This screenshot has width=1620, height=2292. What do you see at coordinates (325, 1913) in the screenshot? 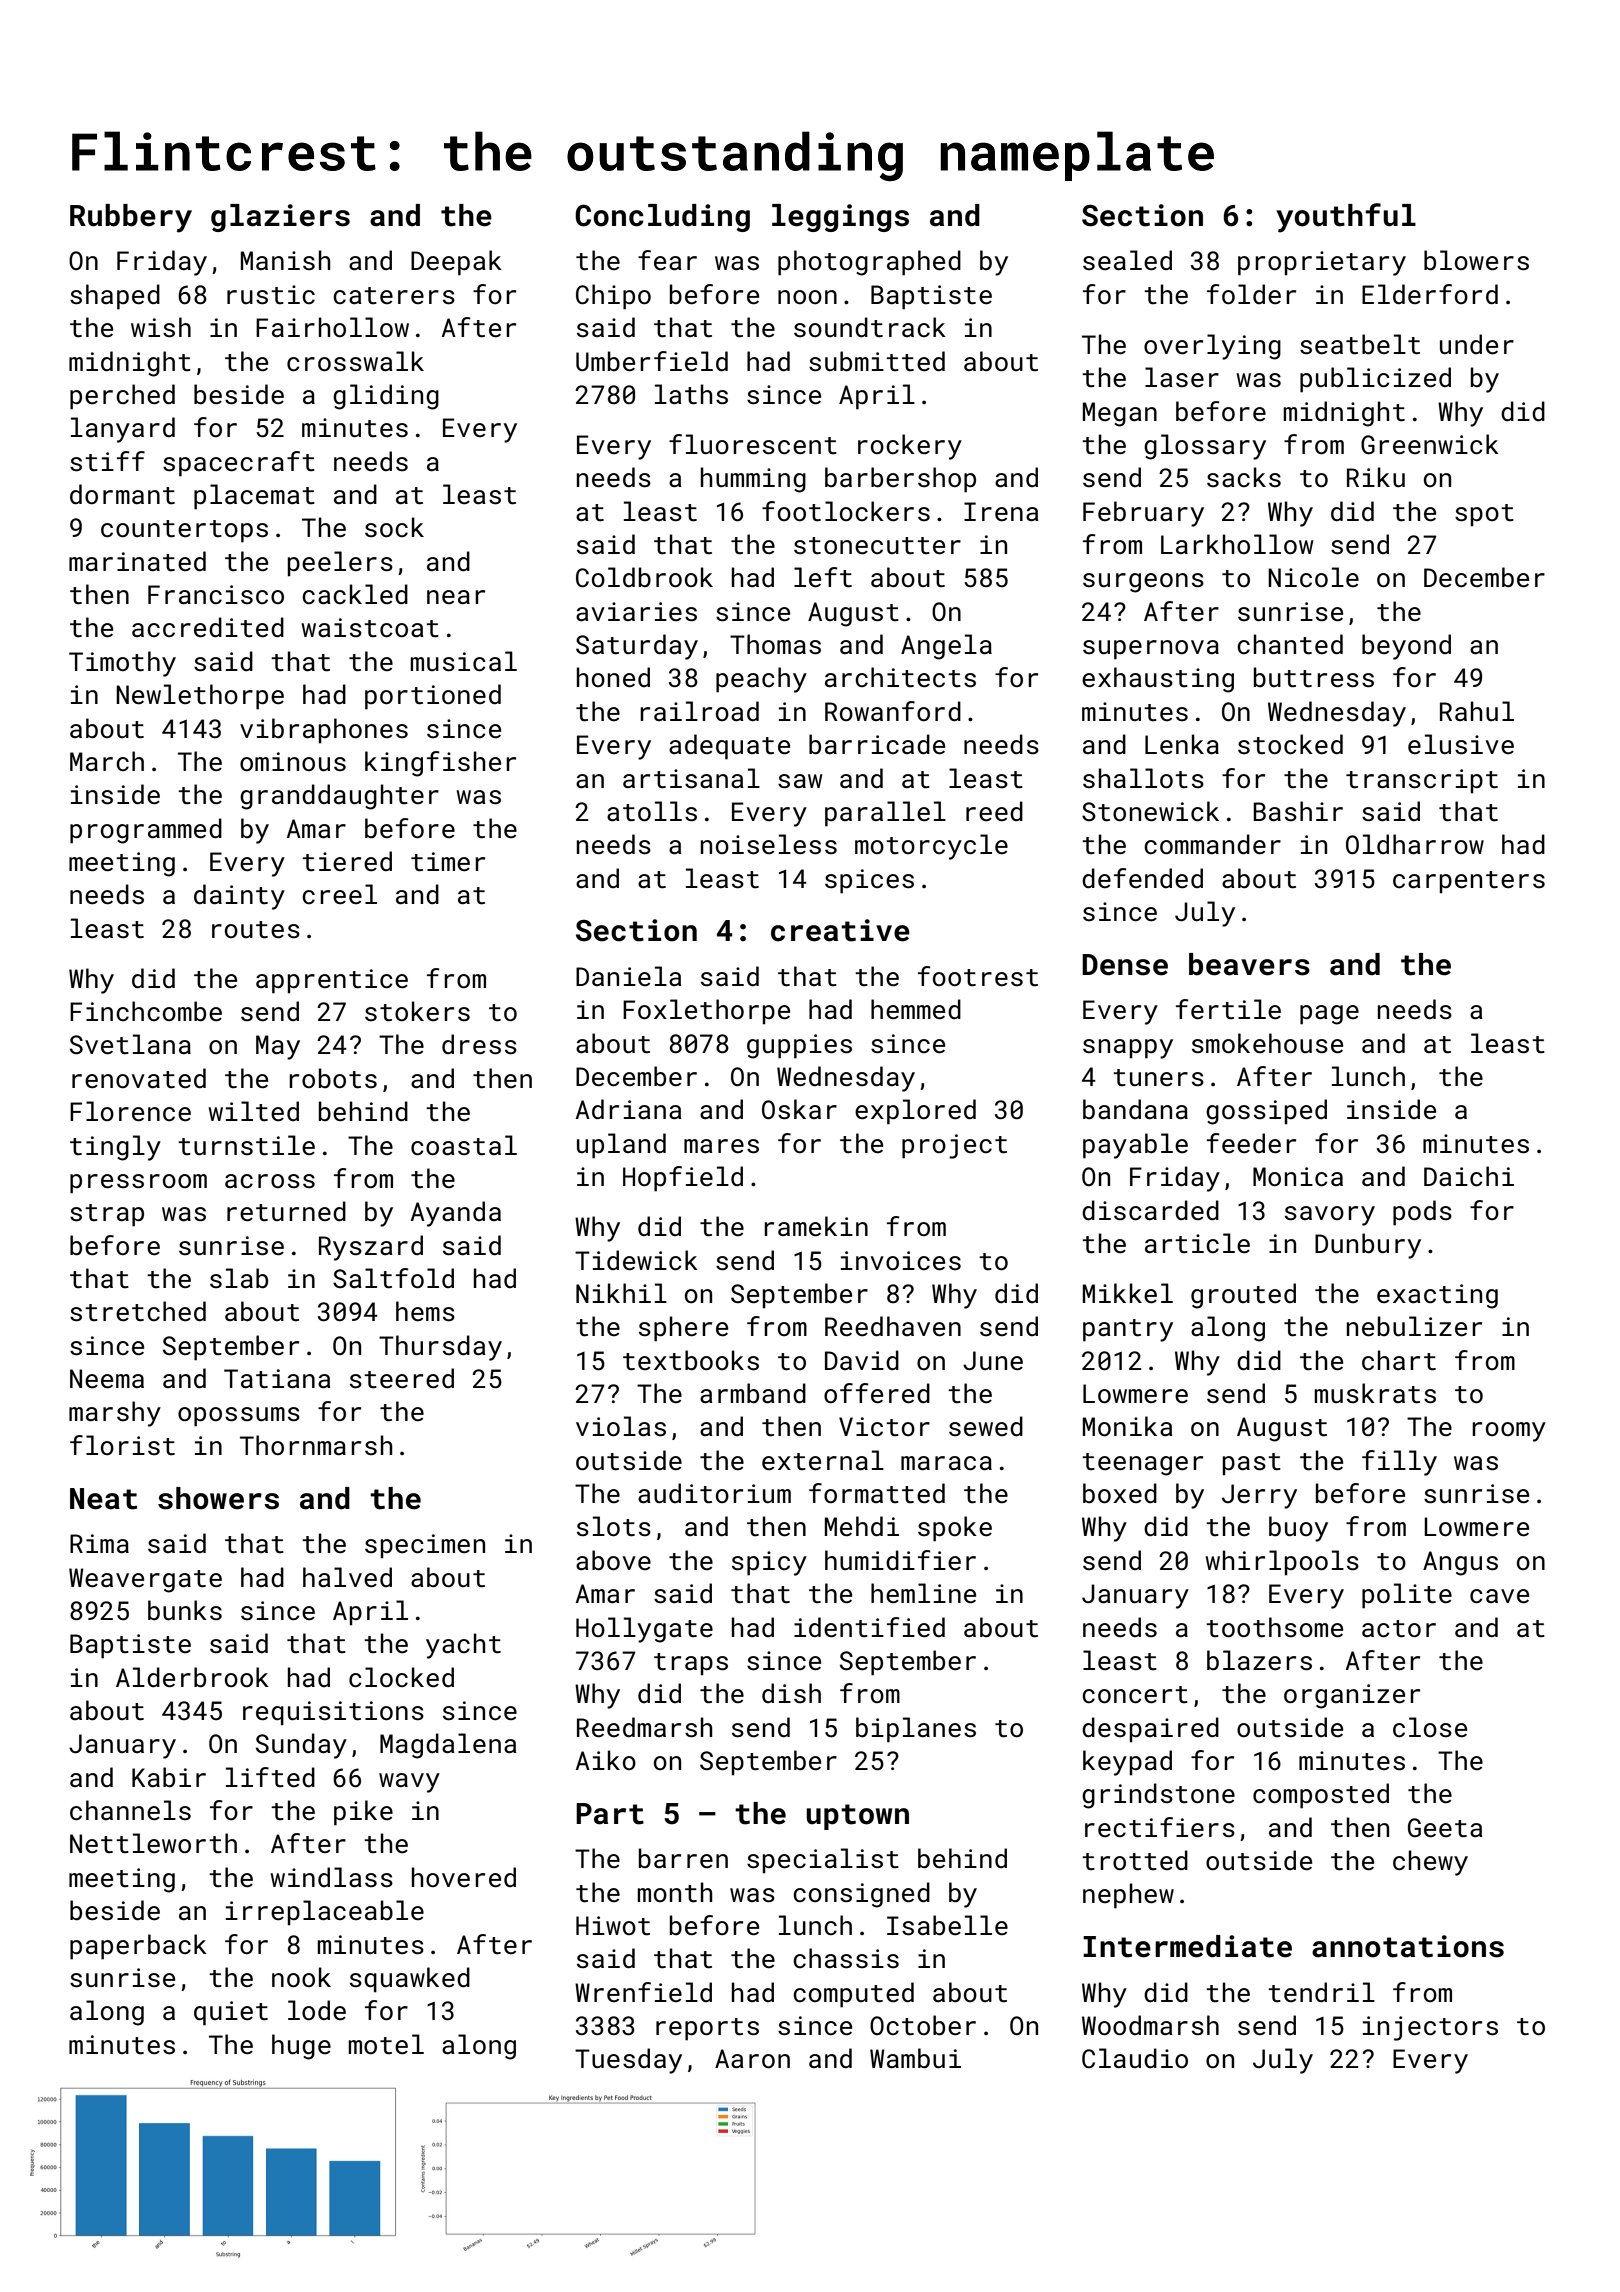
I see `irreplaceable` at bounding box center [325, 1913].
